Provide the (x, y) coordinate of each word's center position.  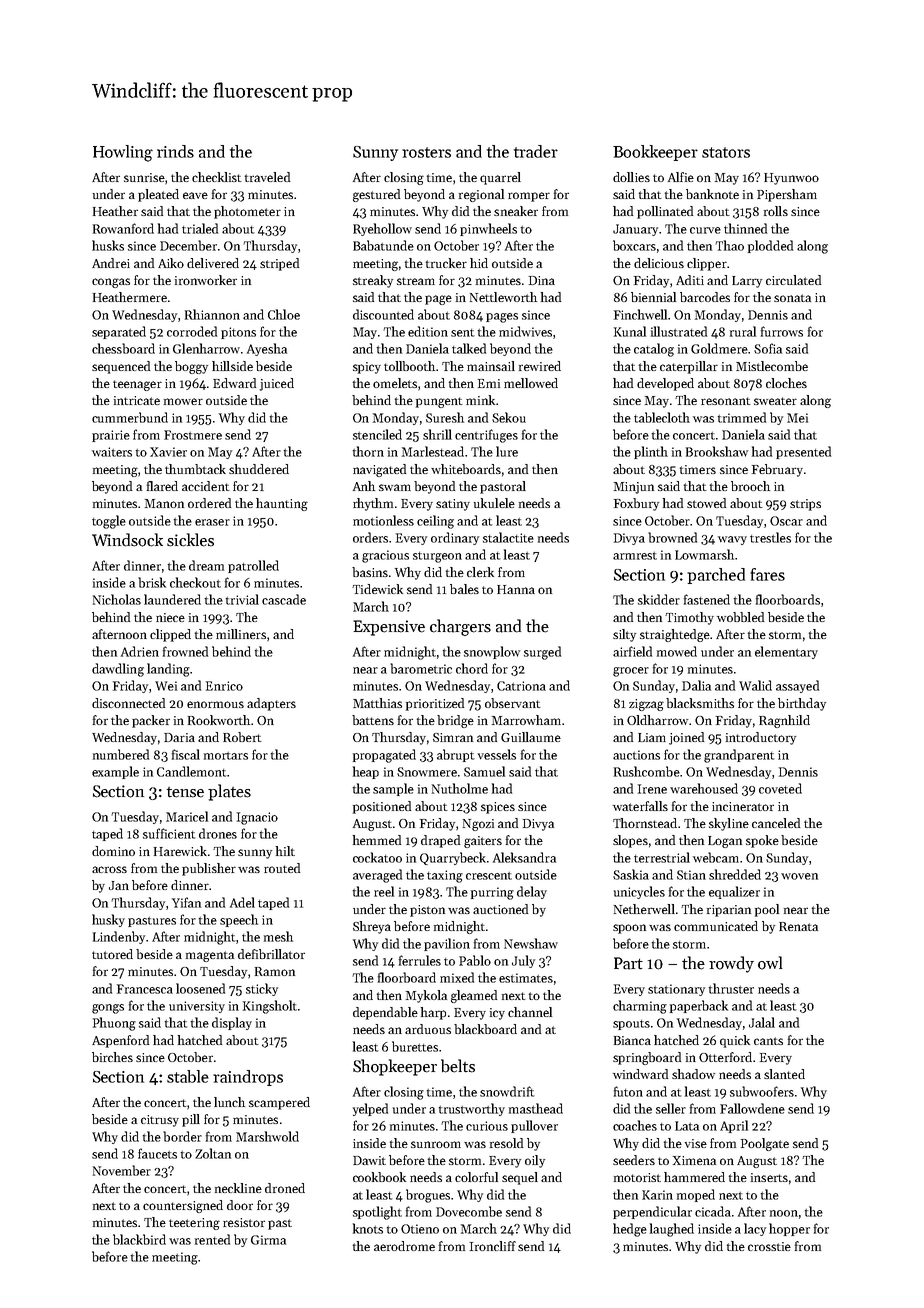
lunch (229, 1102)
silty (624, 635)
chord (472, 668)
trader (536, 151)
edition (428, 331)
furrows (782, 331)
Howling (123, 153)
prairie (111, 436)
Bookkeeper (655, 153)
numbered (121, 754)
